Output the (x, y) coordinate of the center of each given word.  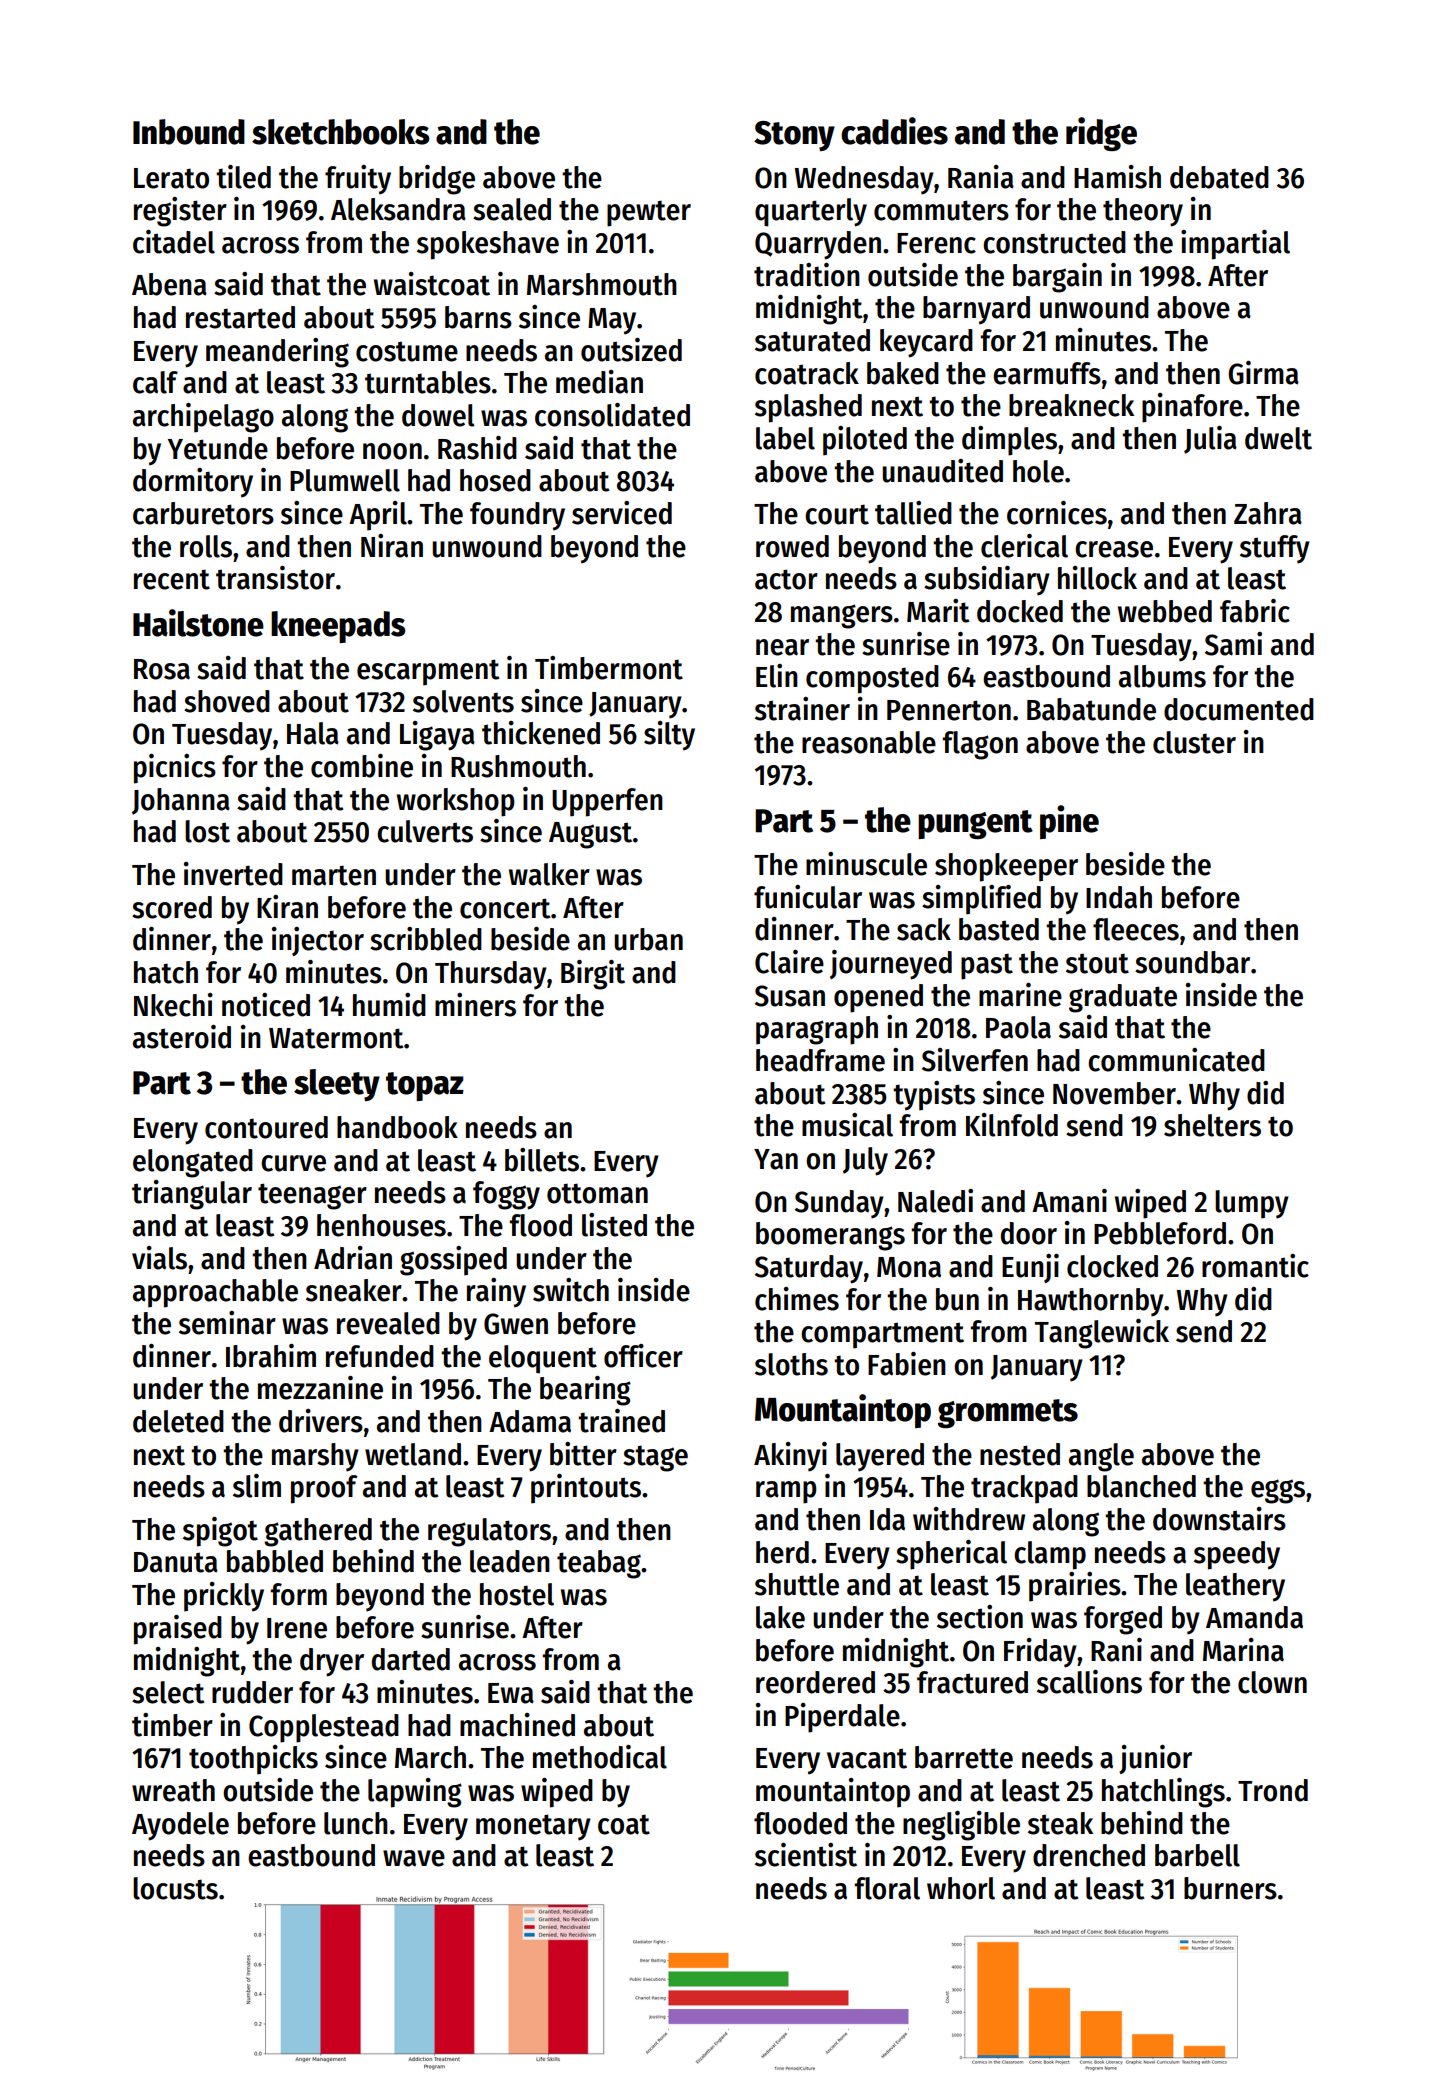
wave (414, 1858)
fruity (358, 180)
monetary (533, 1827)
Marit (938, 611)
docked (1020, 611)
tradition (807, 275)
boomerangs (830, 1236)
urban (648, 939)
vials (159, 1258)
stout (1097, 963)
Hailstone (198, 623)
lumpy (1252, 1204)
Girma (1263, 373)
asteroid (182, 1037)
